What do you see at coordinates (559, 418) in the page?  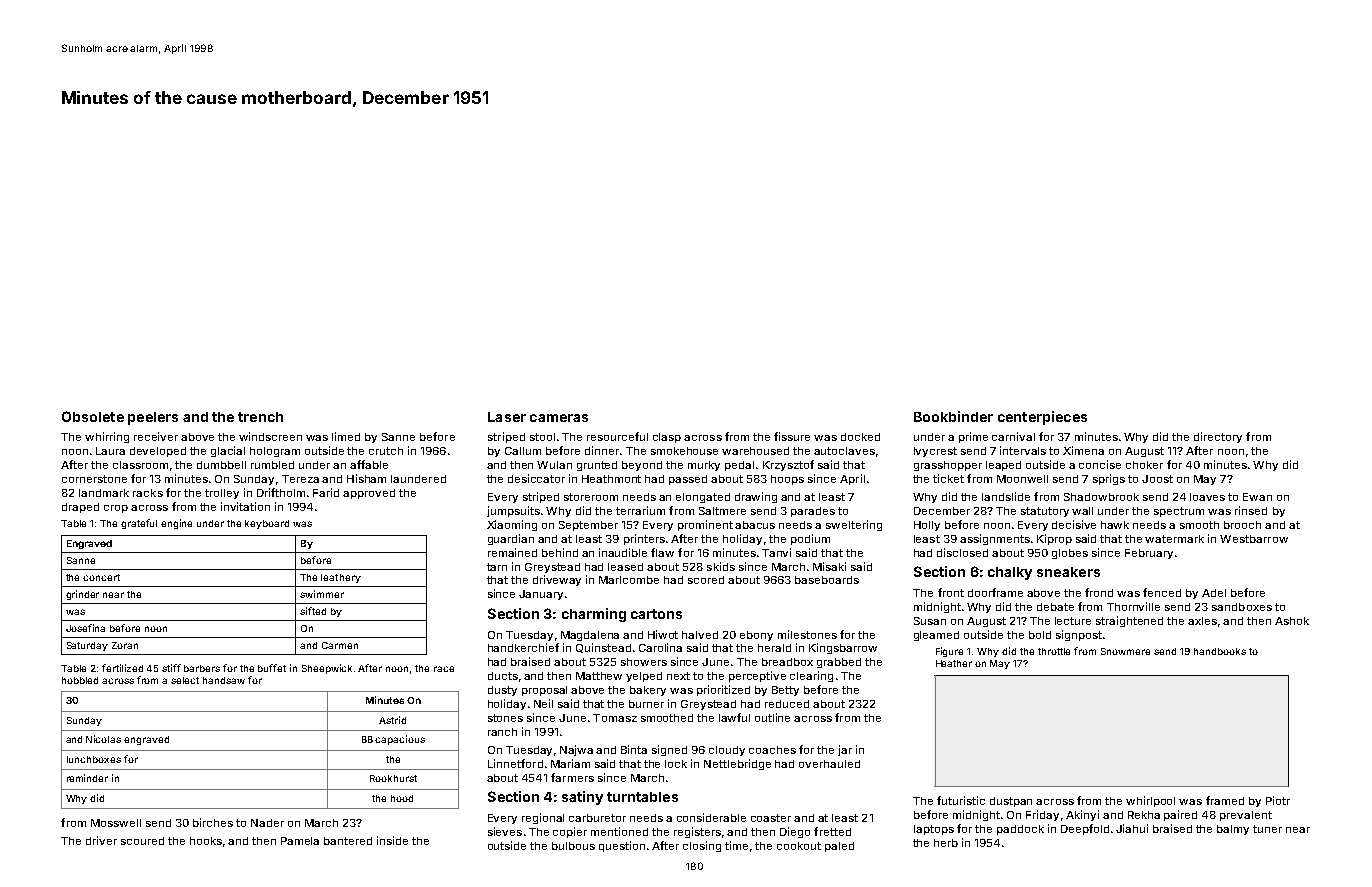 I see `cameras` at bounding box center [559, 418].
